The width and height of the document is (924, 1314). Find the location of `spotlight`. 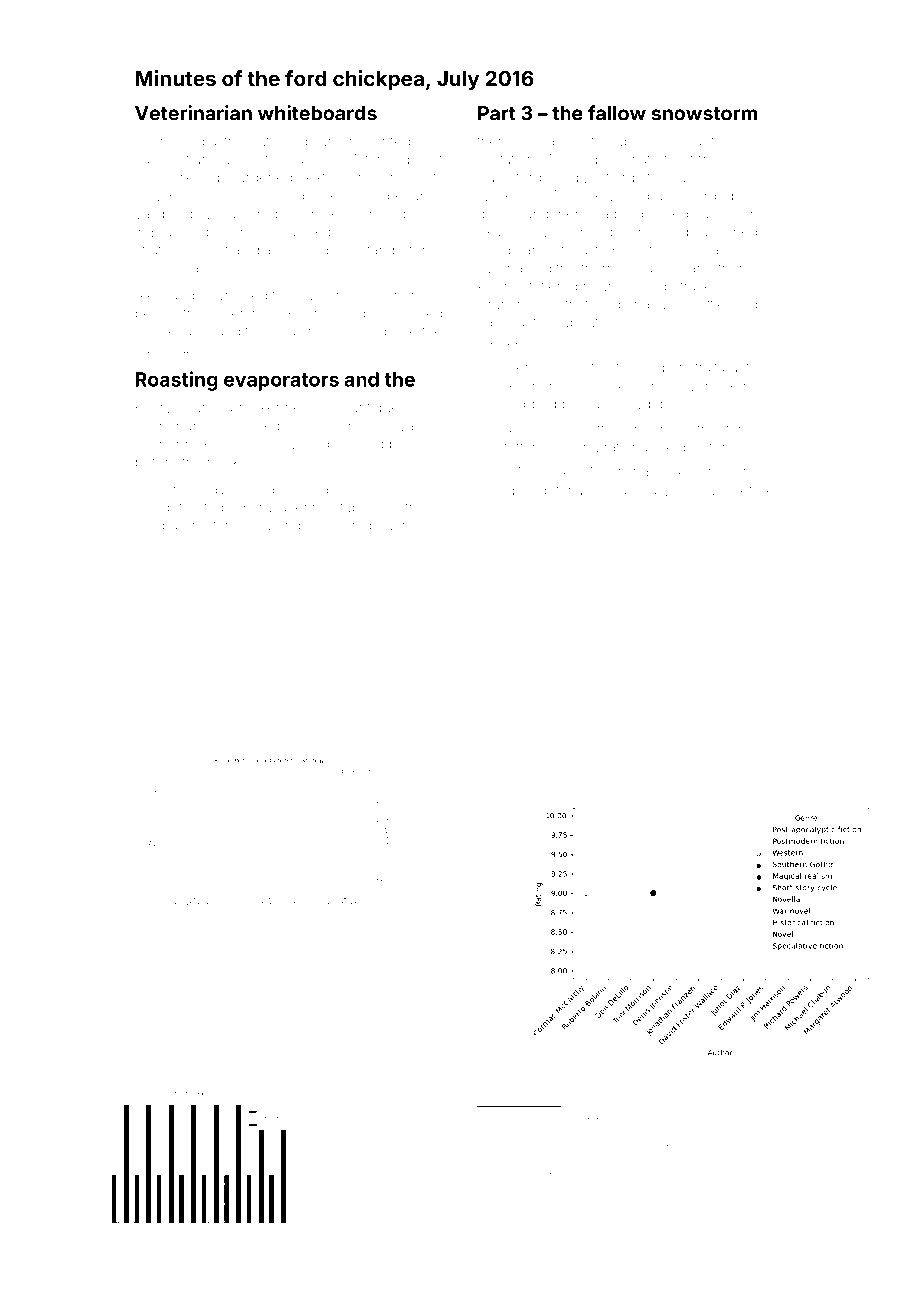

spotlight is located at coordinates (532, 492).
